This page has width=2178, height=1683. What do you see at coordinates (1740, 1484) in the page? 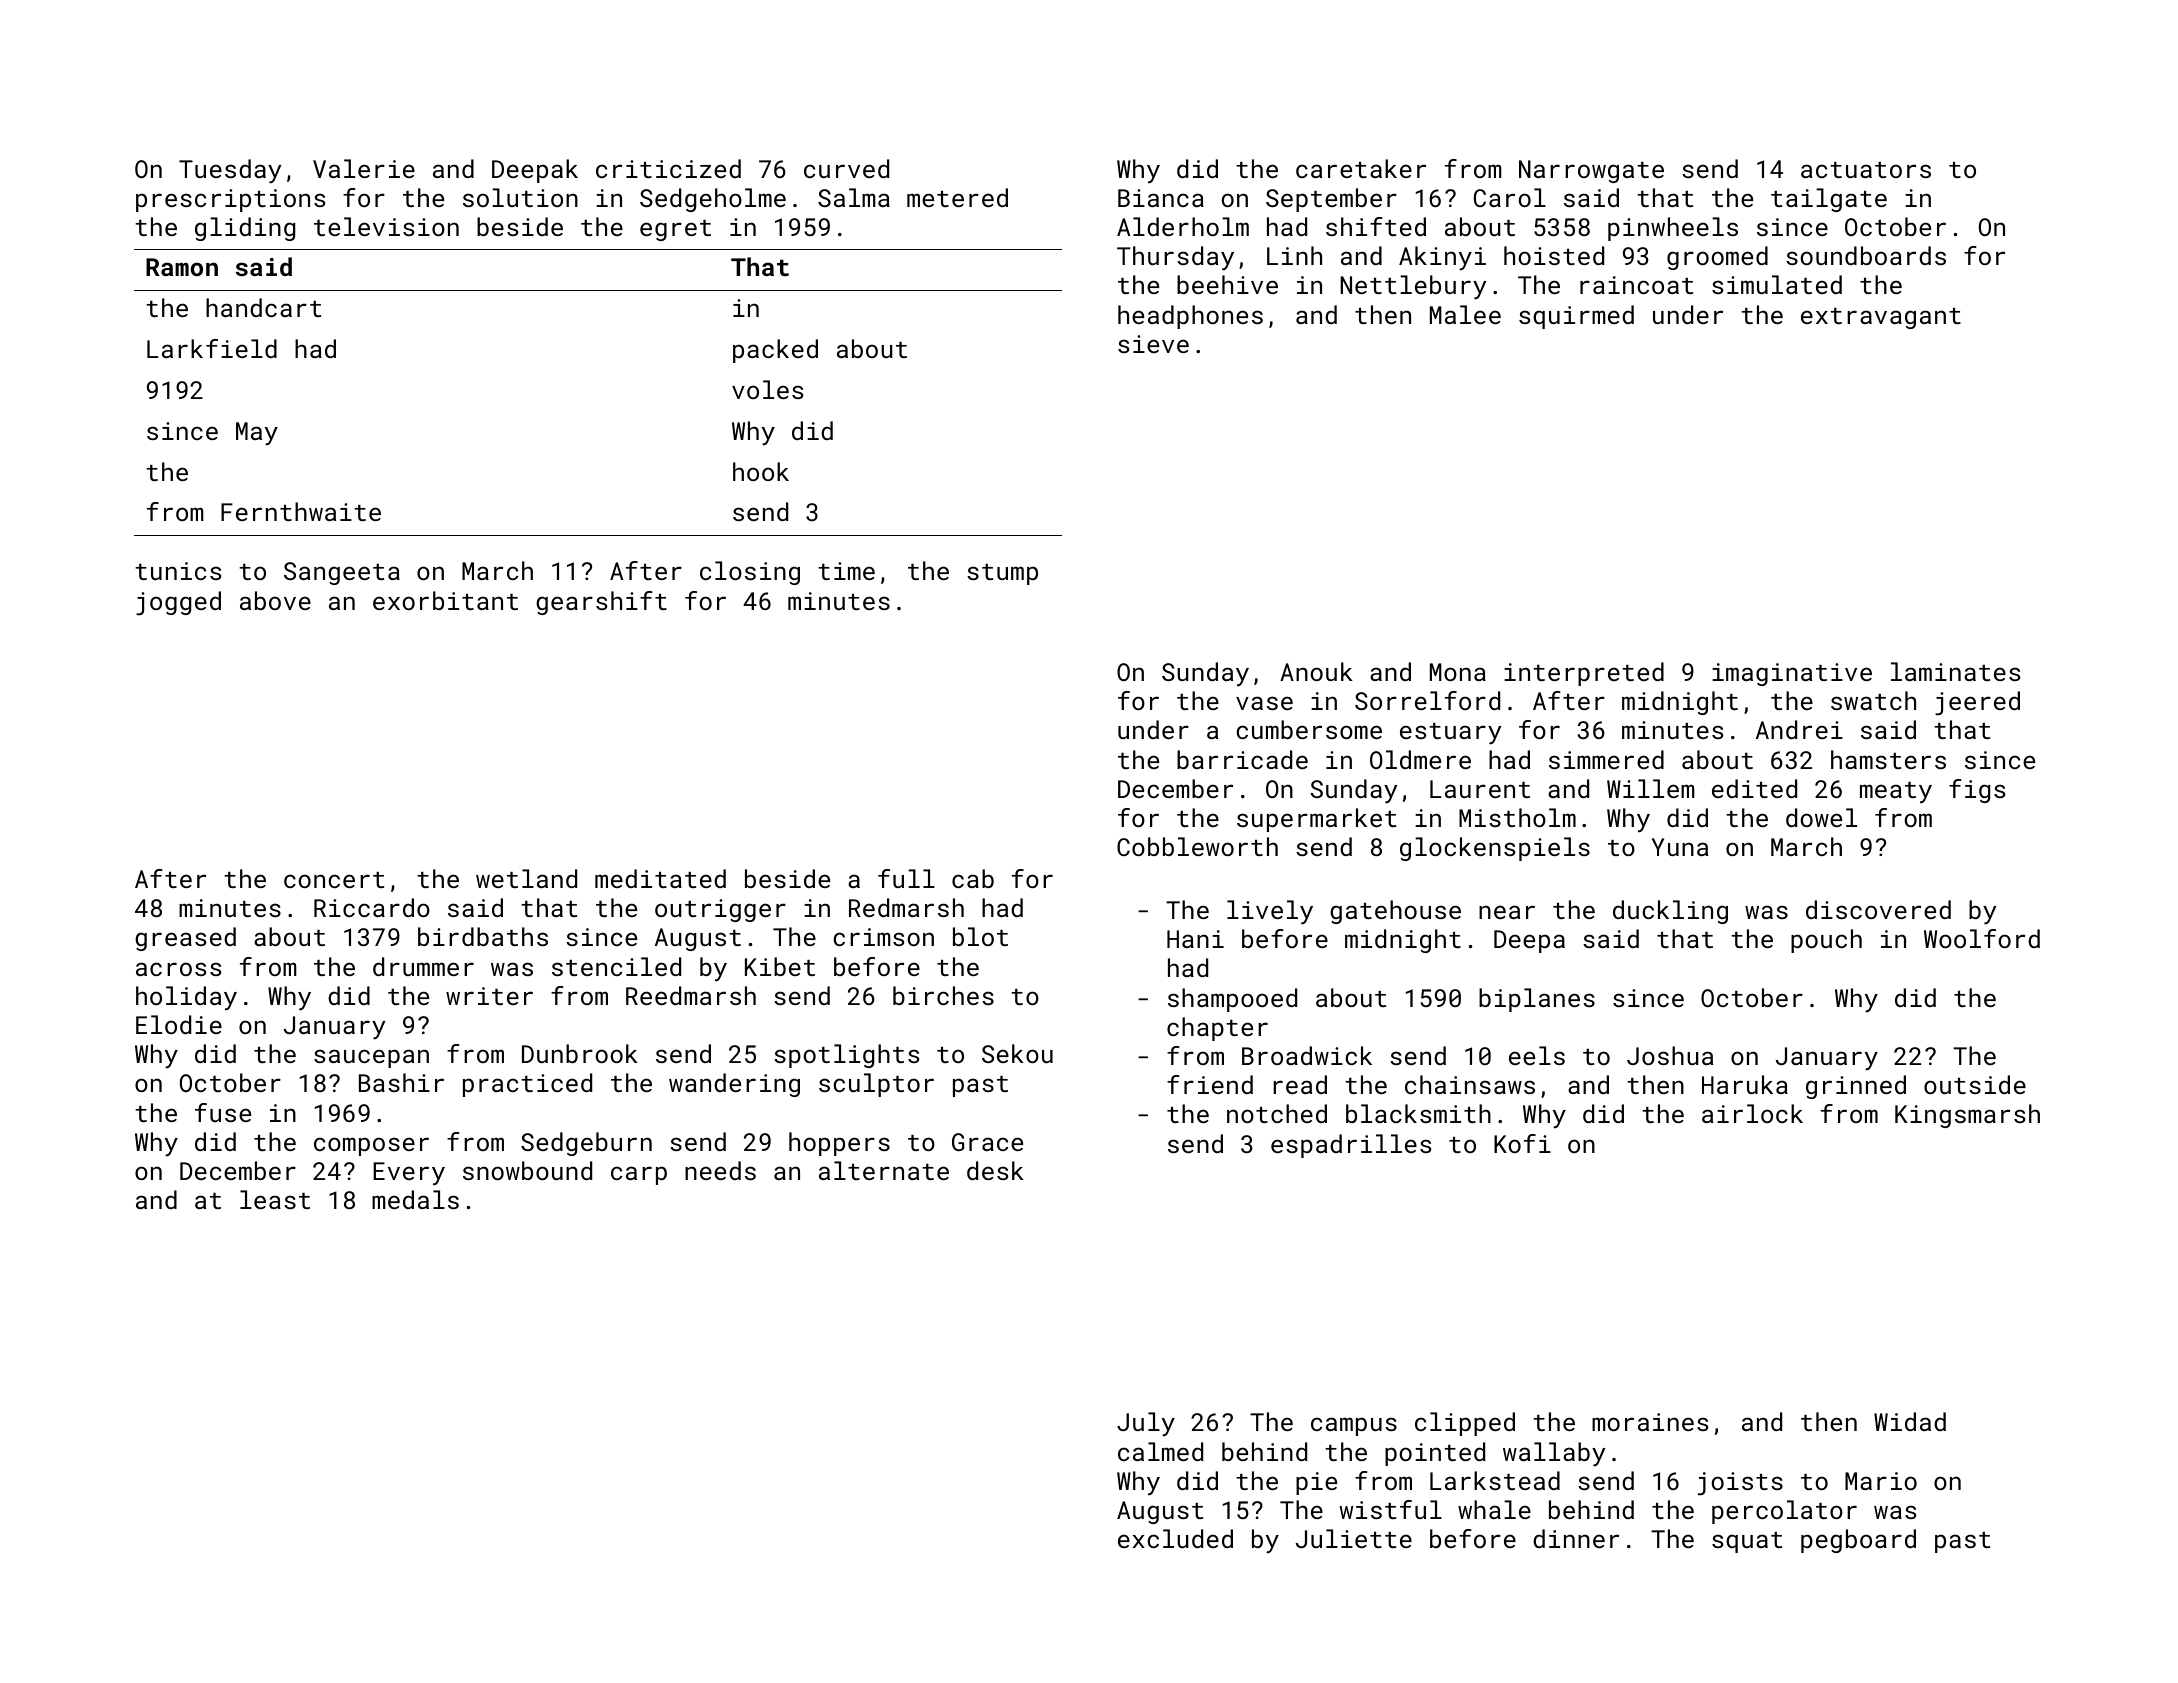
I see `joists` at bounding box center [1740, 1484].
